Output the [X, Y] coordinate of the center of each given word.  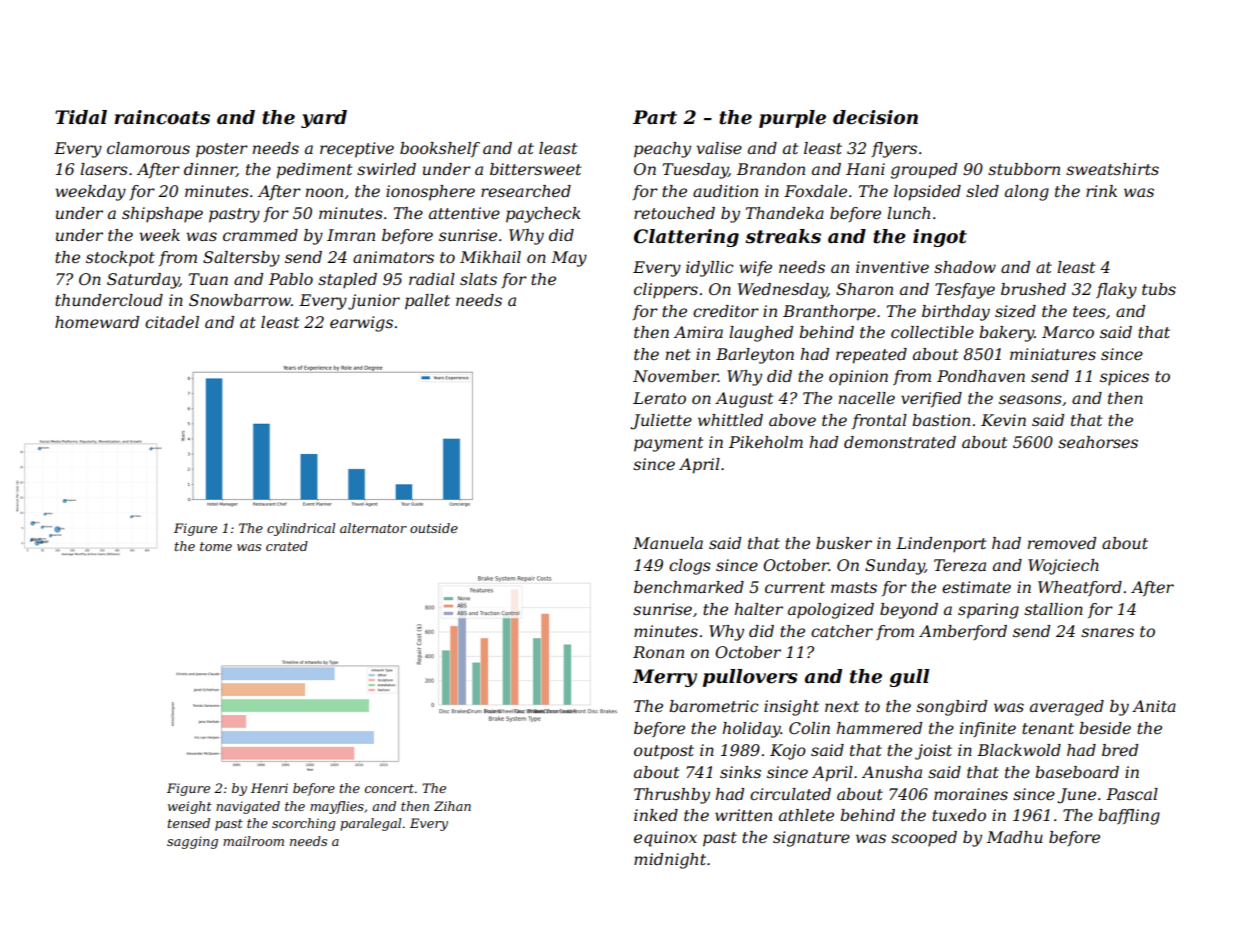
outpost [664, 752]
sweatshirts [1112, 169]
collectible [932, 332]
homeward [97, 322]
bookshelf [440, 149]
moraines [971, 794]
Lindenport [941, 545]
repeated [871, 356]
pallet [427, 302]
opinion [858, 378]
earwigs [361, 324]
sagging [192, 842]
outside [434, 528]
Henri [269, 788]
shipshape [162, 215]
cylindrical [301, 529]
